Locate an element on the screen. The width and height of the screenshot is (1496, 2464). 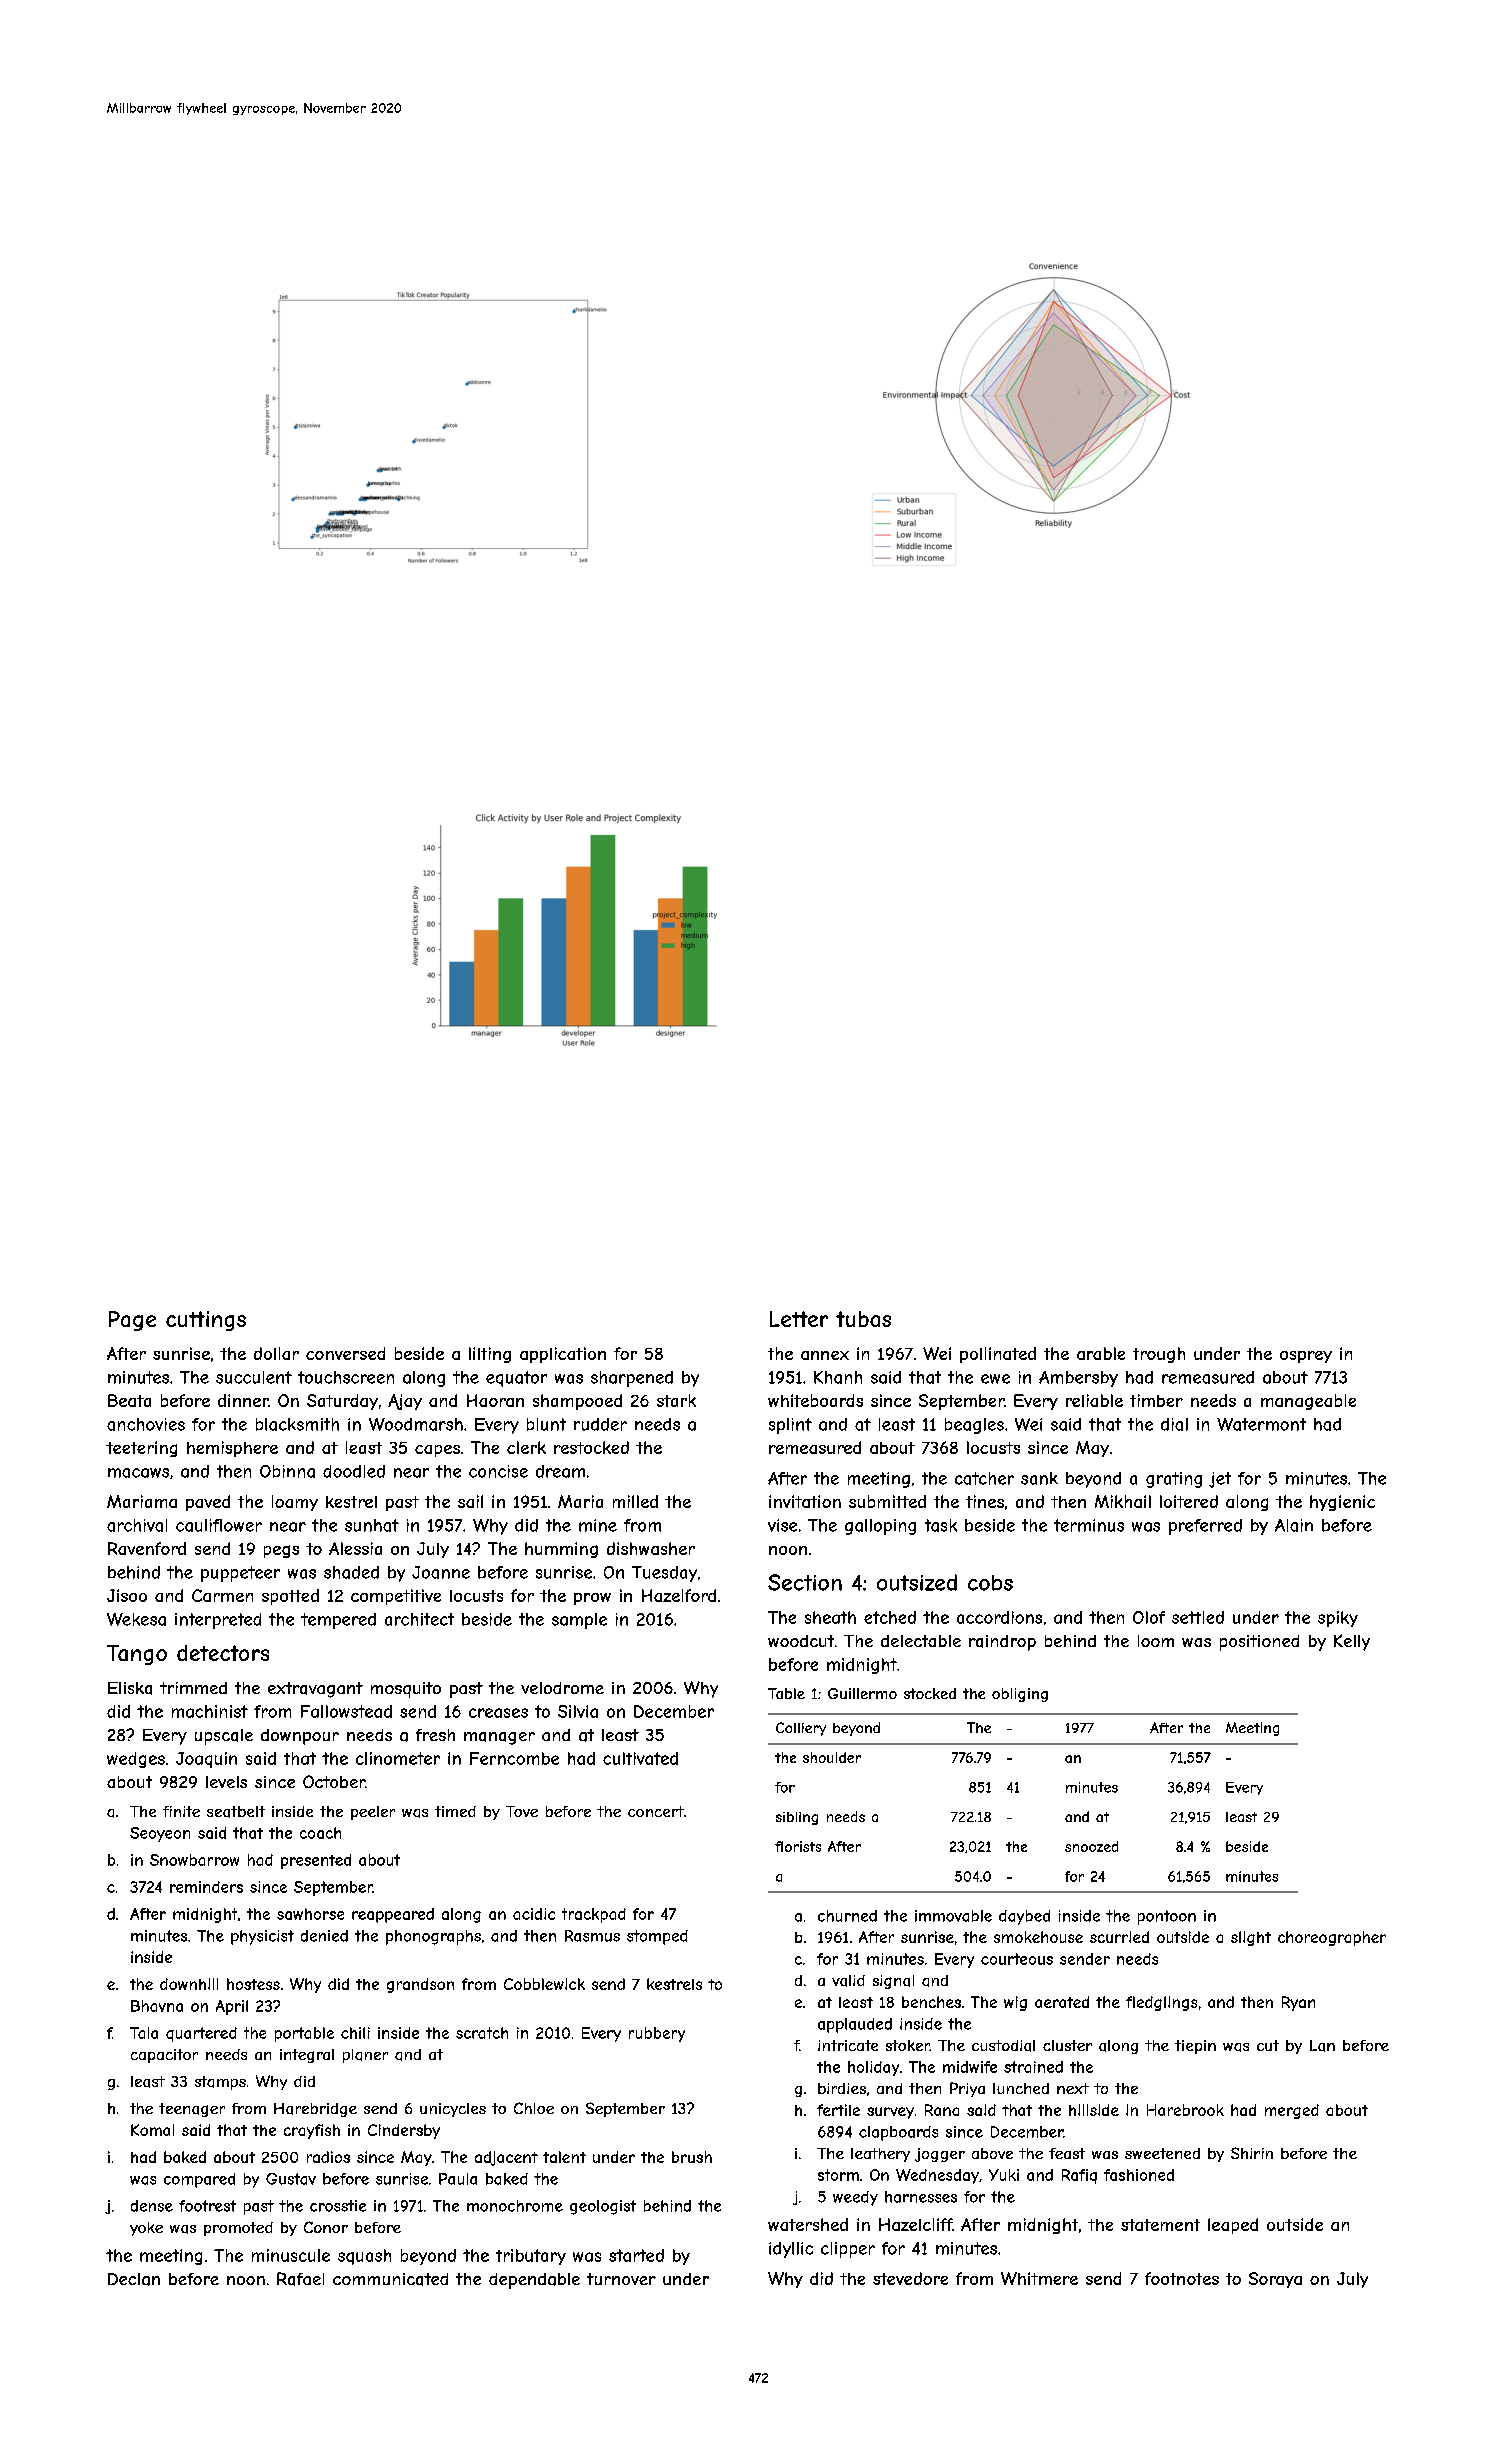
Harebridge is located at coordinates (315, 2110).
